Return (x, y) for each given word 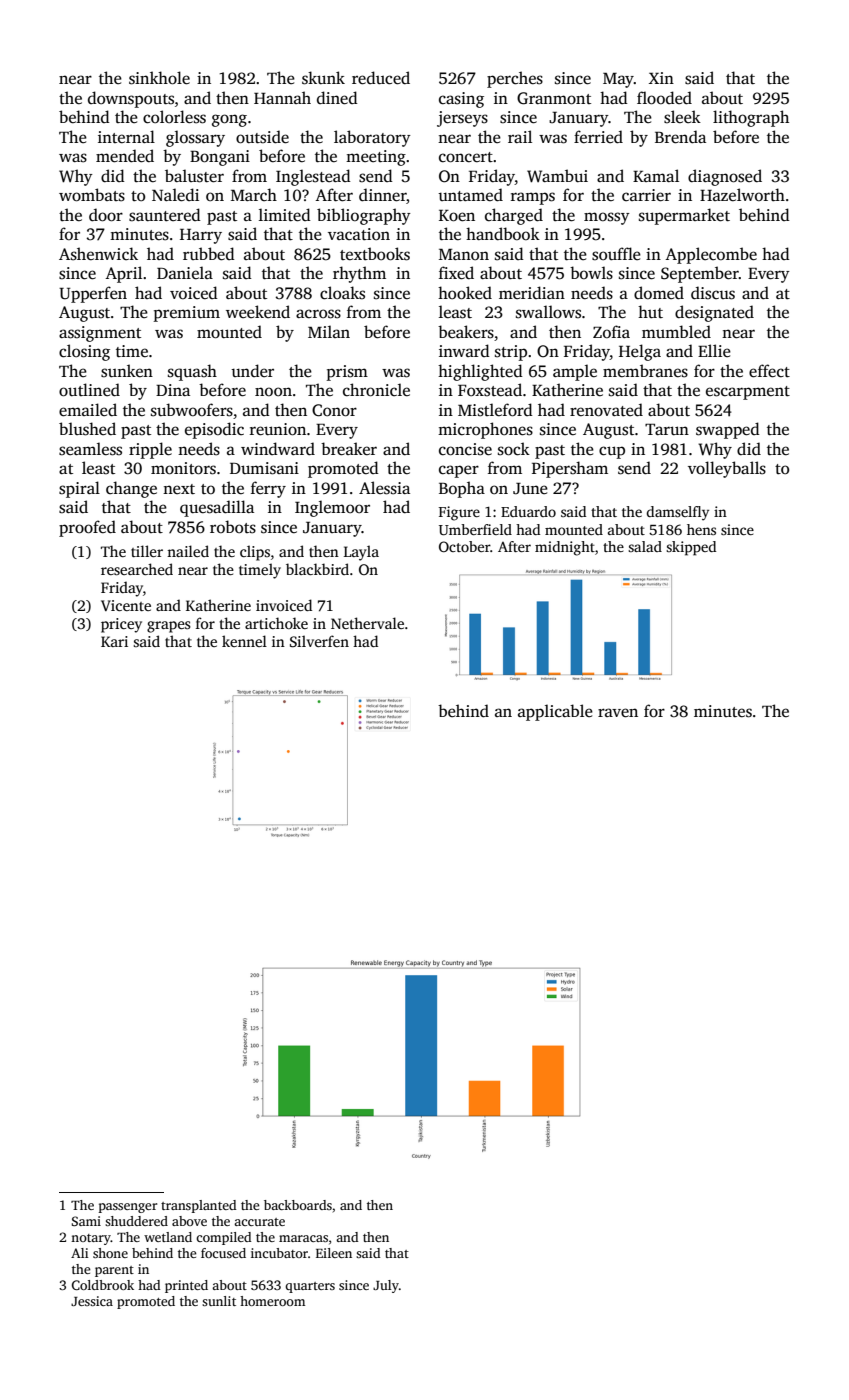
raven (618, 713)
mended (125, 156)
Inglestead (313, 177)
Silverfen (319, 641)
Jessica (92, 1301)
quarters (310, 1287)
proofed (87, 528)
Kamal (656, 175)
